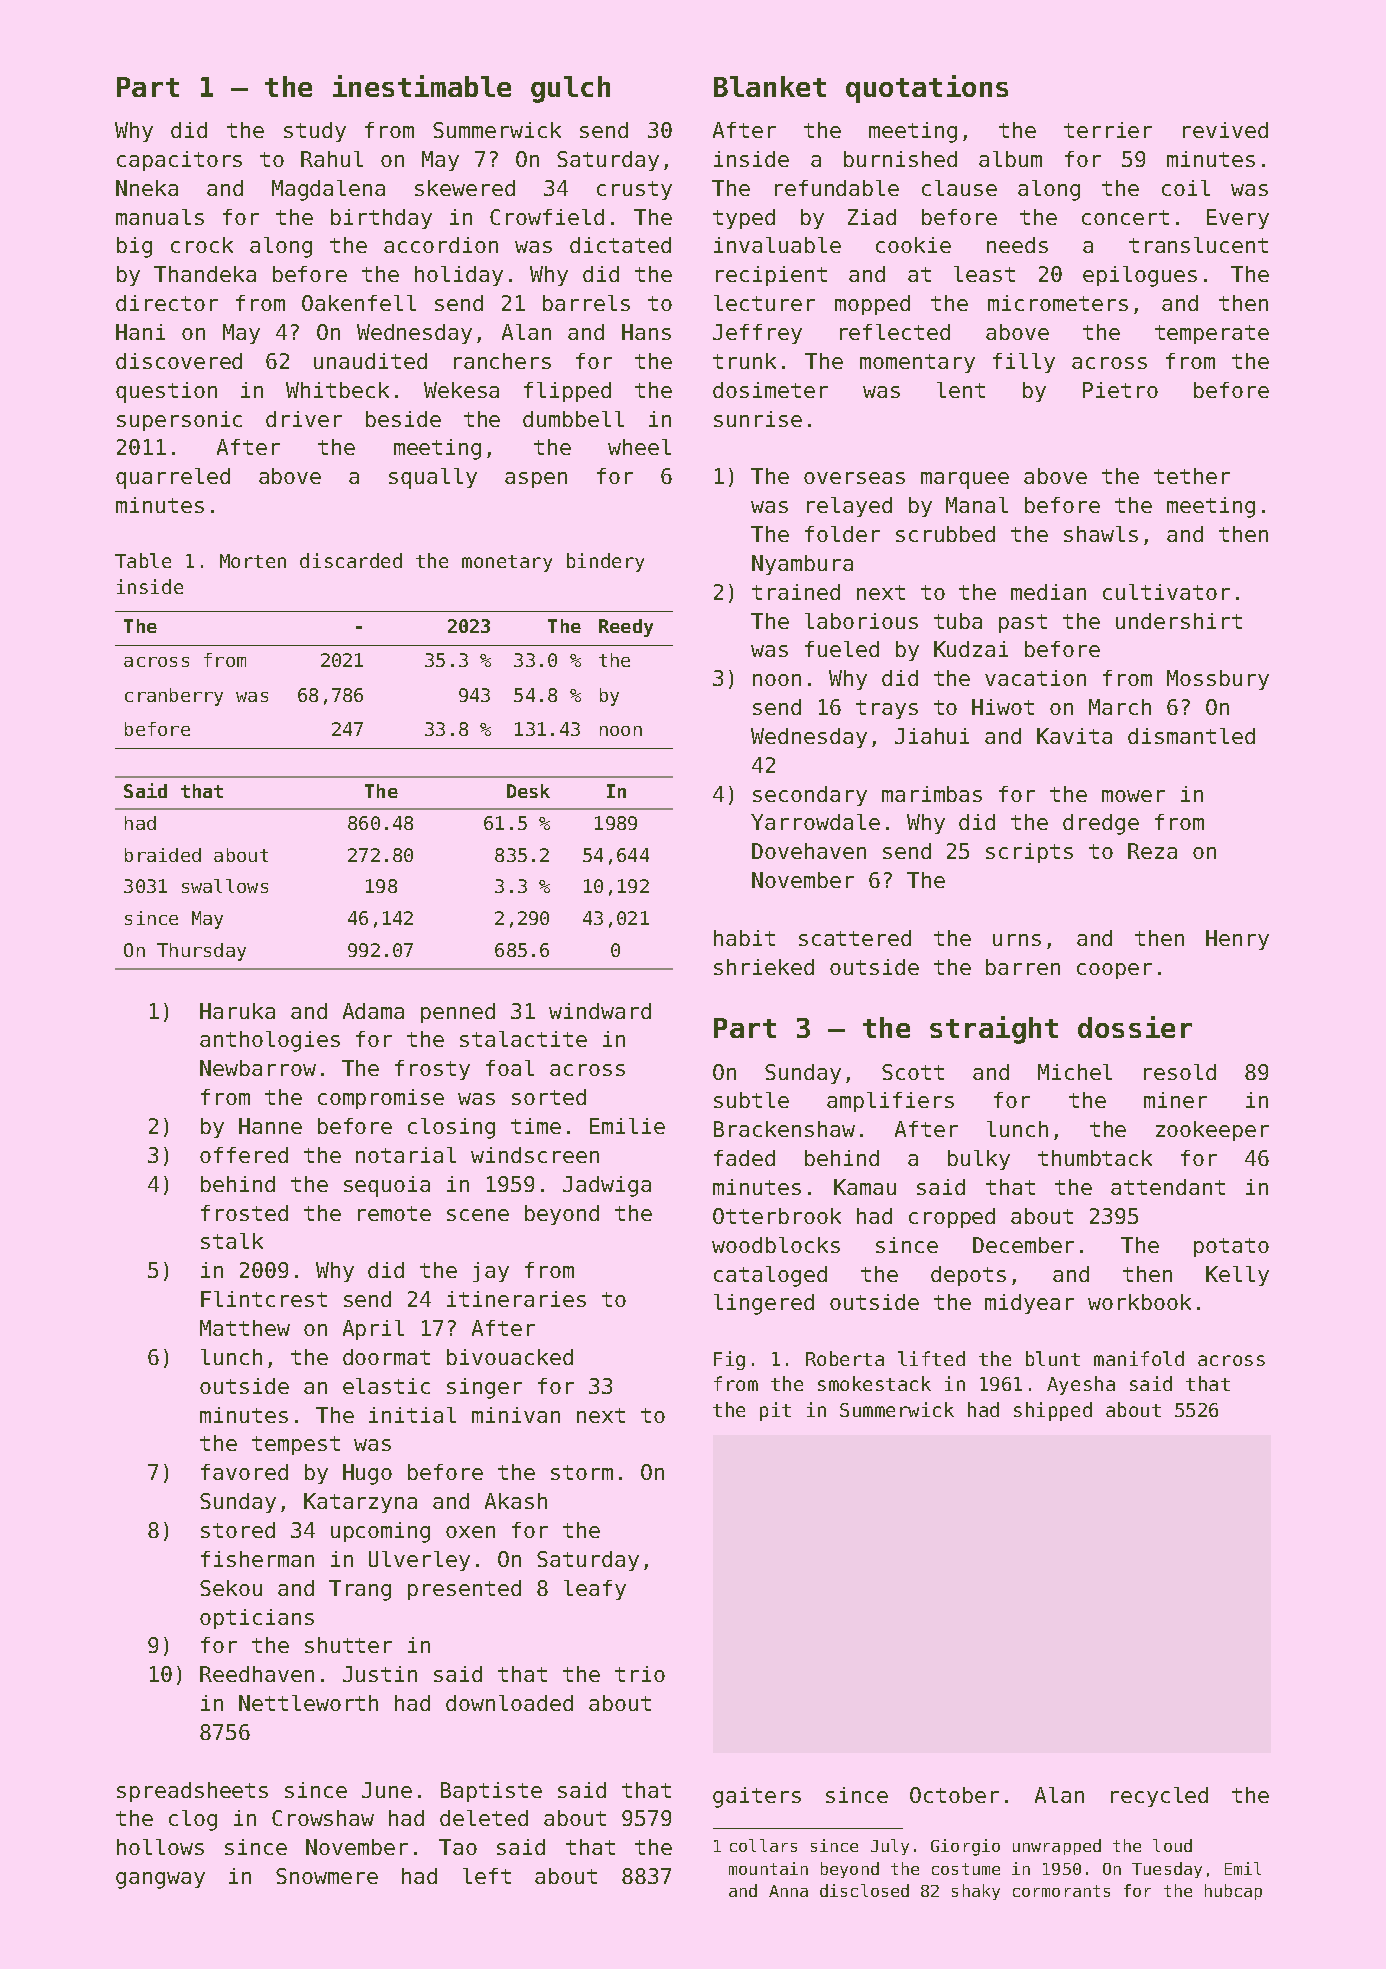 This screenshot has height=1969, width=1386. Describe the element at coordinates (516, 1299) in the screenshot. I see `itineraries` at that location.
